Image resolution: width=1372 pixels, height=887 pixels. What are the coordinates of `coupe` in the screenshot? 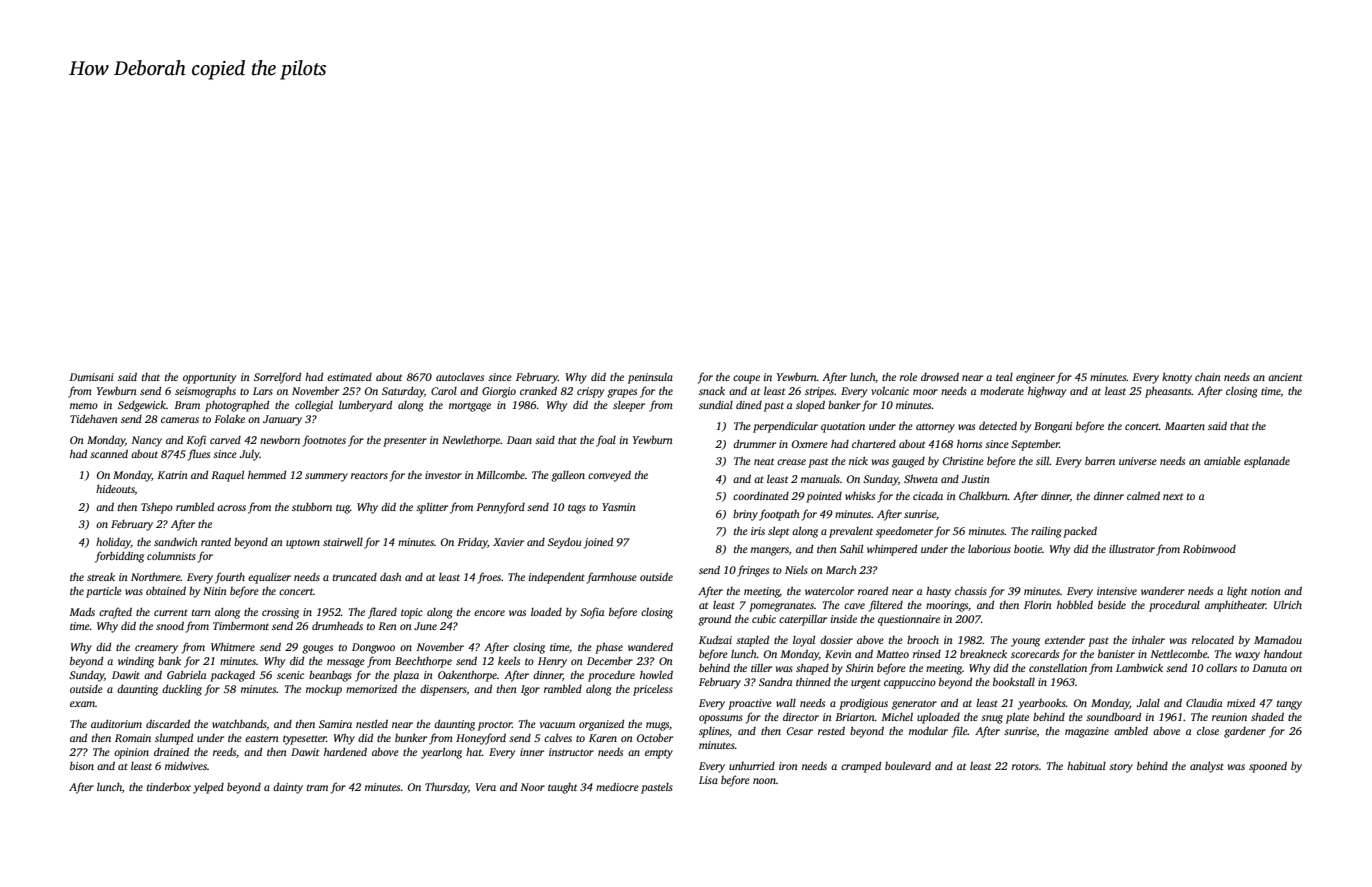 It's located at (746, 379).
